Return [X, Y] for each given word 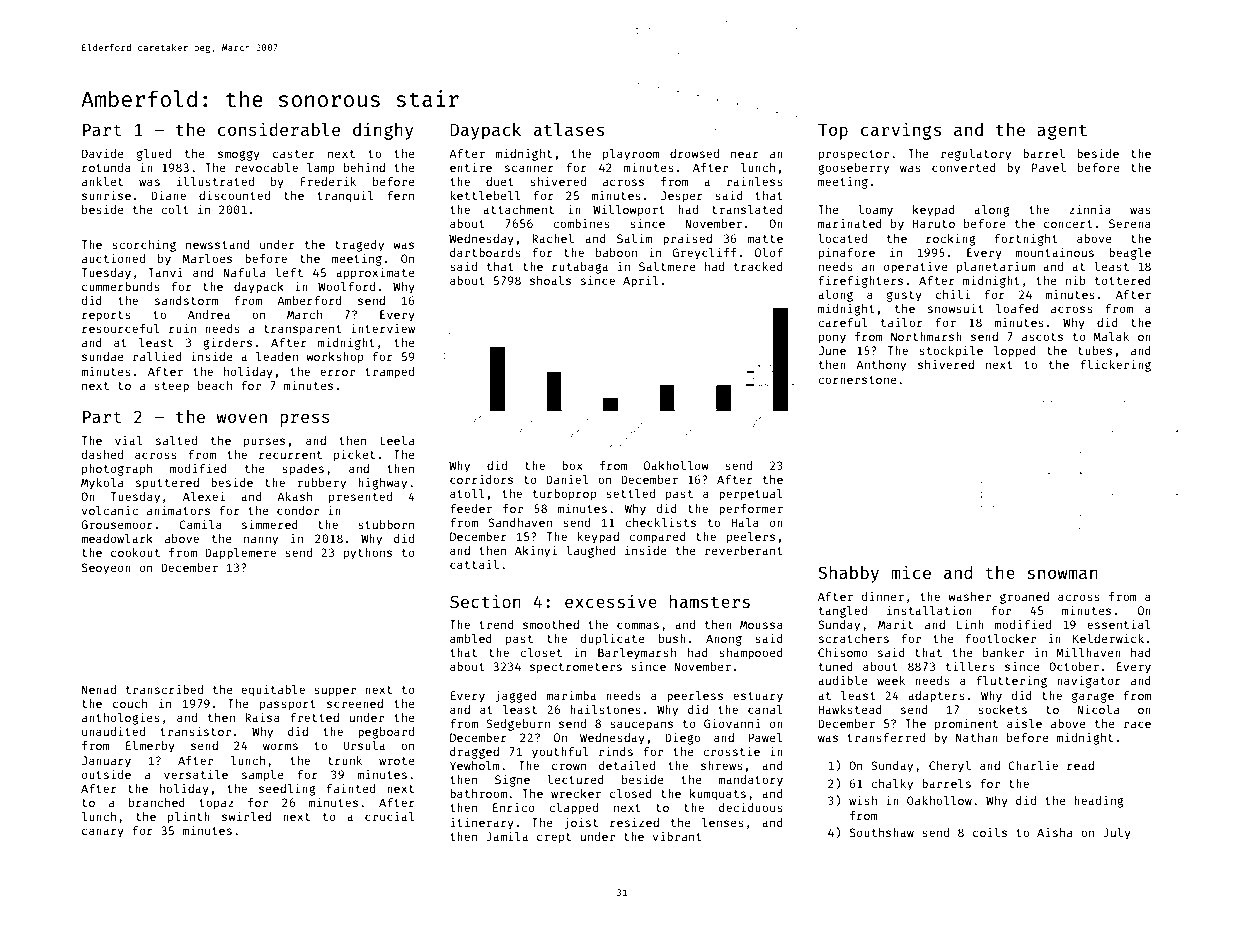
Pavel [1049, 167]
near [745, 154]
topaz [216, 804]
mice [911, 572]
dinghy [383, 131]
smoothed [551, 624]
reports [106, 316]
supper [335, 692]
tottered [1123, 280]
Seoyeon [106, 569]
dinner [883, 596]
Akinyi [536, 551]
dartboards [485, 252]
